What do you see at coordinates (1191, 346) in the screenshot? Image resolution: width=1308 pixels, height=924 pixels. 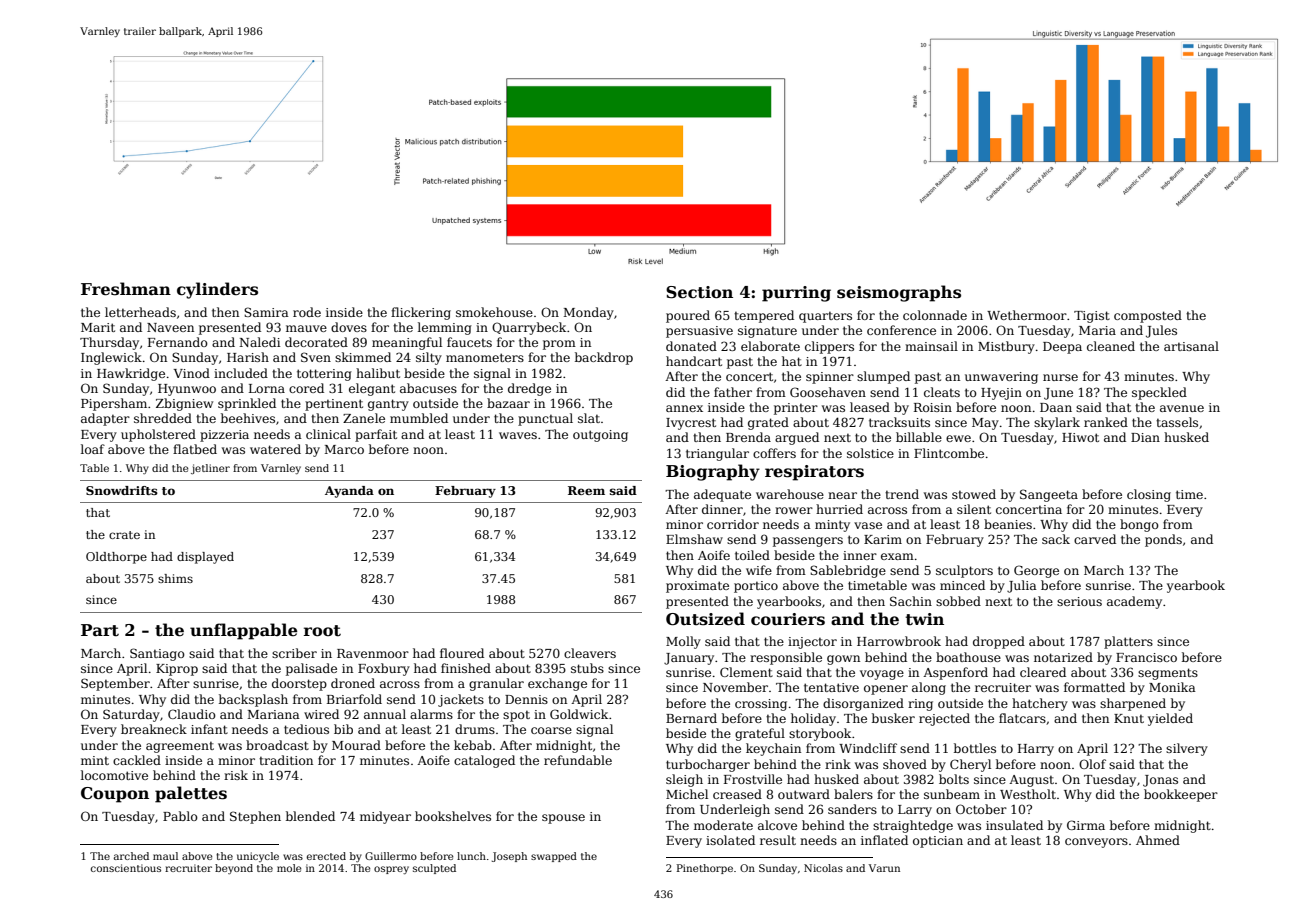 I see `artisanal` at bounding box center [1191, 346].
